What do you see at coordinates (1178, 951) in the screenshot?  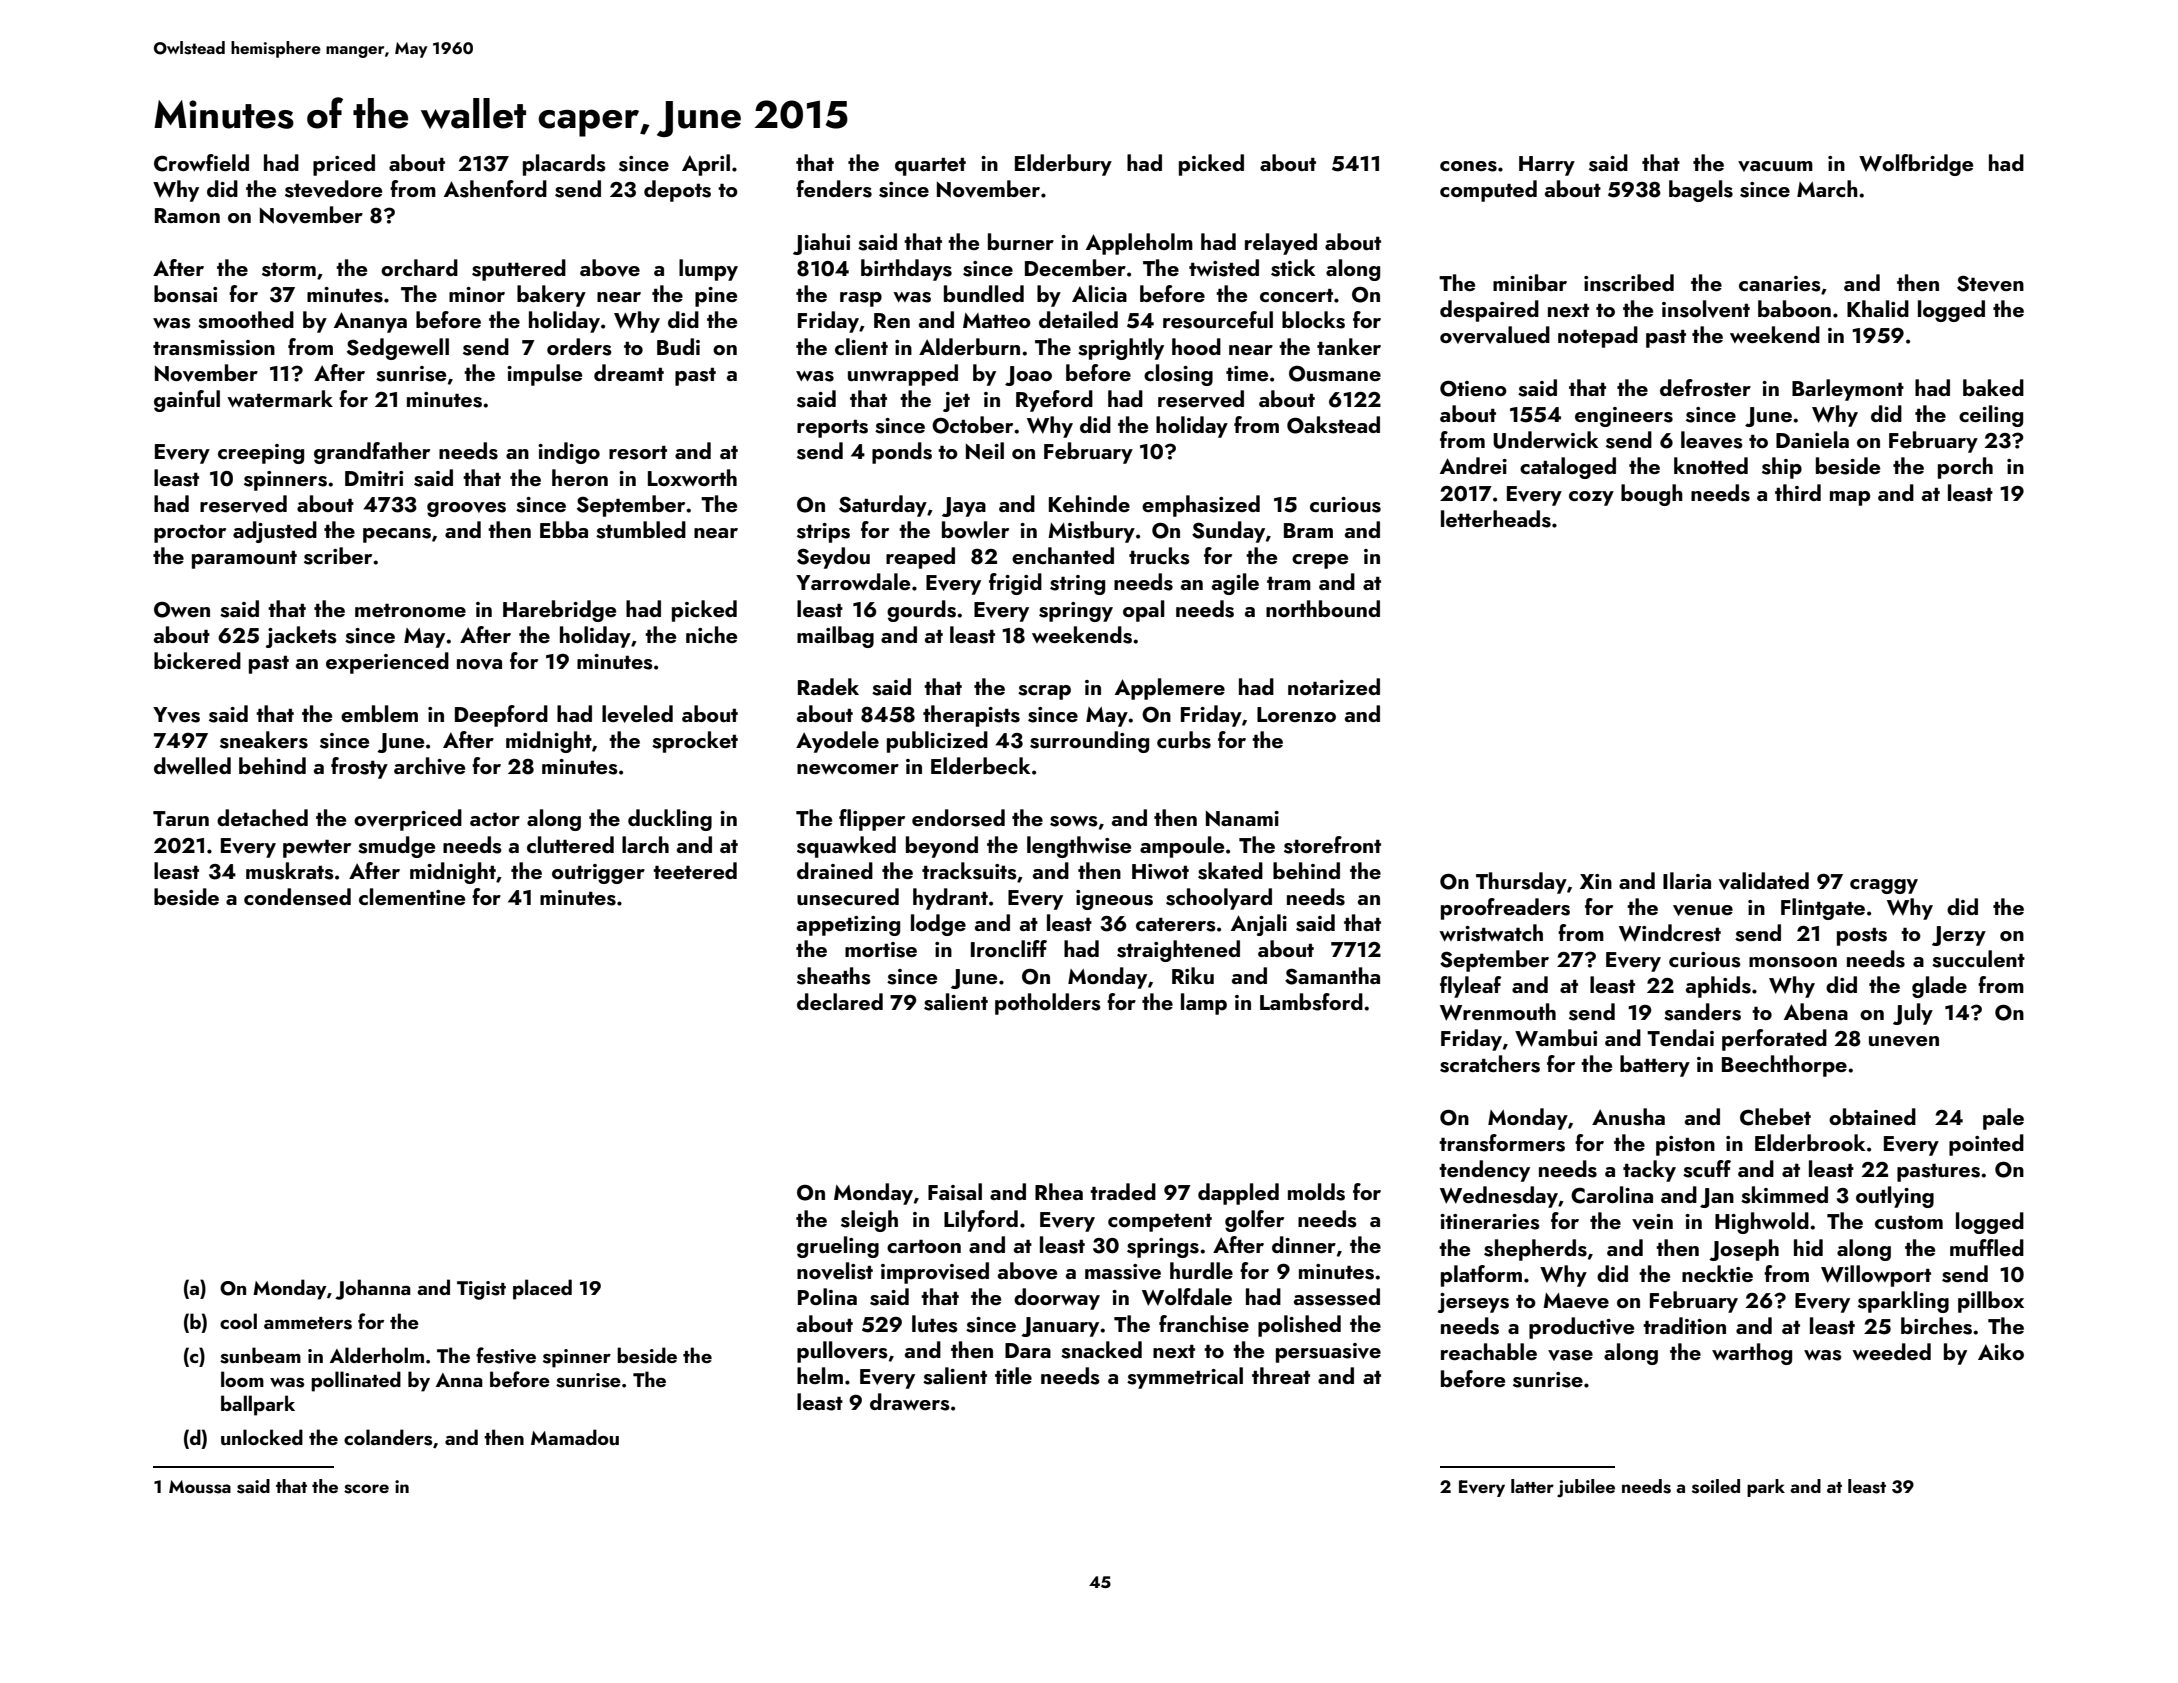 I see `straightened` at bounding box center [1178, 951].
